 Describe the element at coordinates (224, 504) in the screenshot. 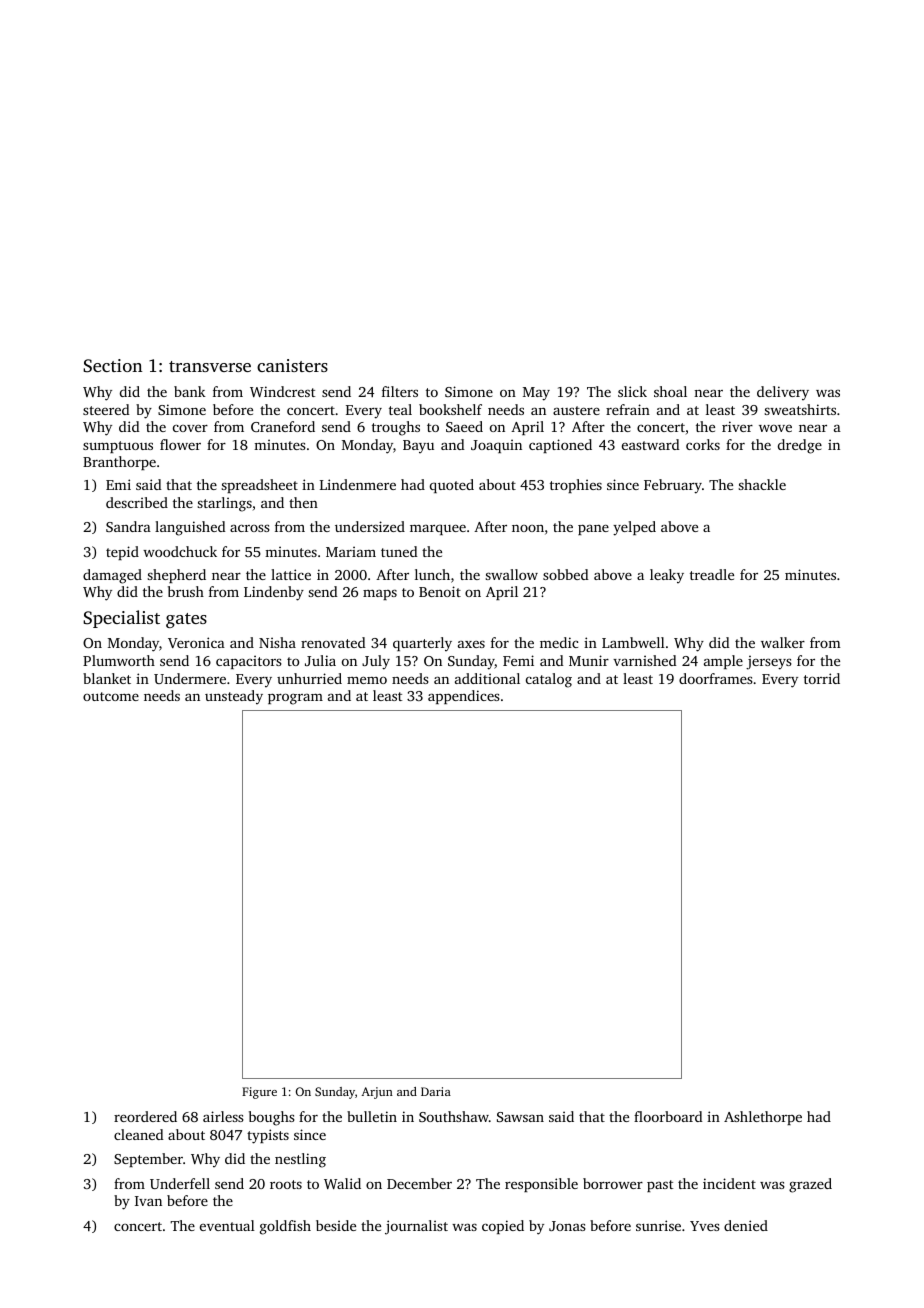

I see `starlings` at that location.
